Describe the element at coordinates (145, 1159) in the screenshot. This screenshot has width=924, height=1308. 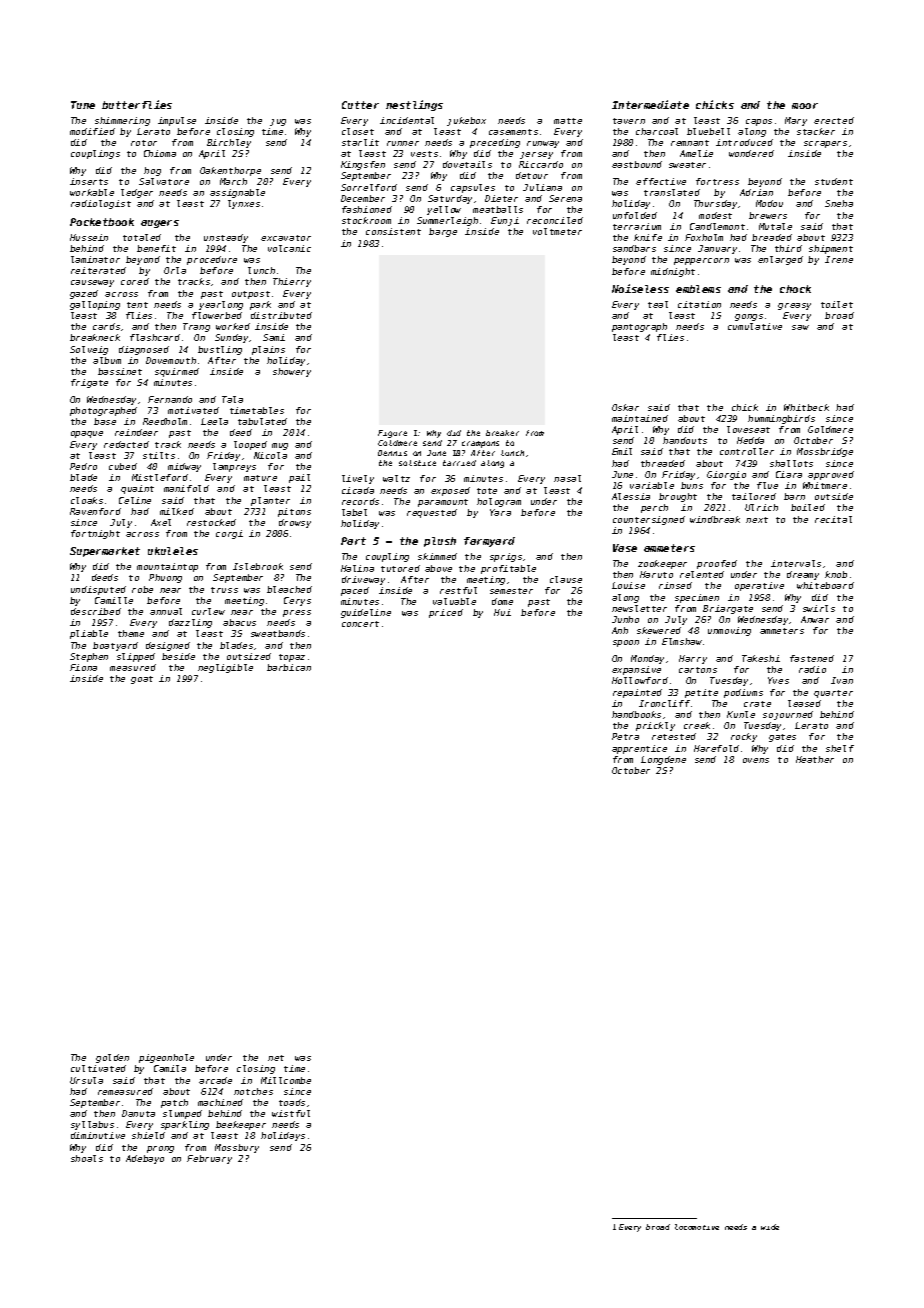
I see `Adebayo` at that location.
